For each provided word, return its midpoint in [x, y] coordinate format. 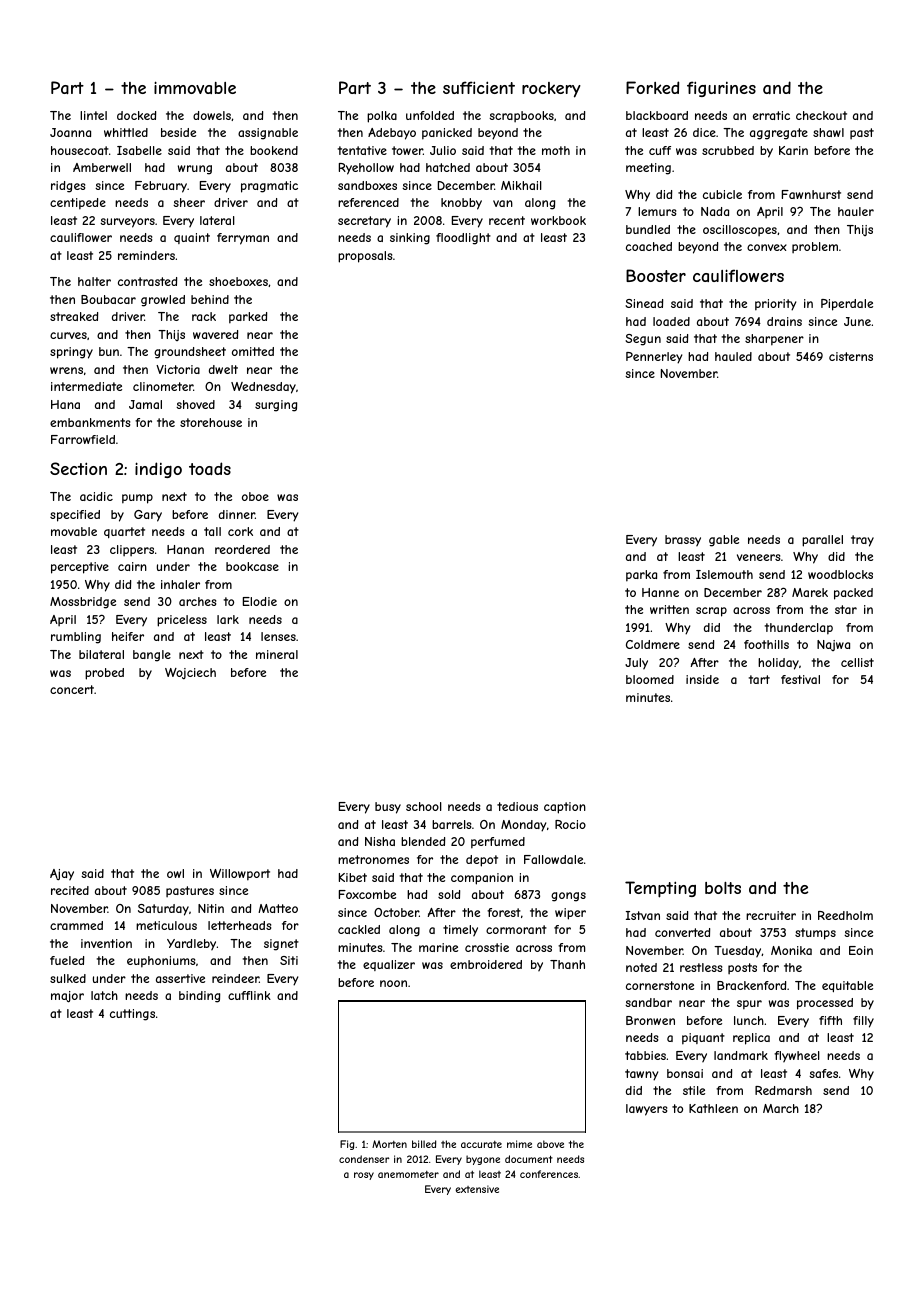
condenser [364, 1159]
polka [382, 117]
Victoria [178, 369]
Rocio [570, 824]
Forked [652, 87]
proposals [365, 257]
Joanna [70, 132]
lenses [278, 636]
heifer [128, 636]
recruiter [771, 915]
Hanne [660, 592]
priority [775, 305]
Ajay [62, 875]
